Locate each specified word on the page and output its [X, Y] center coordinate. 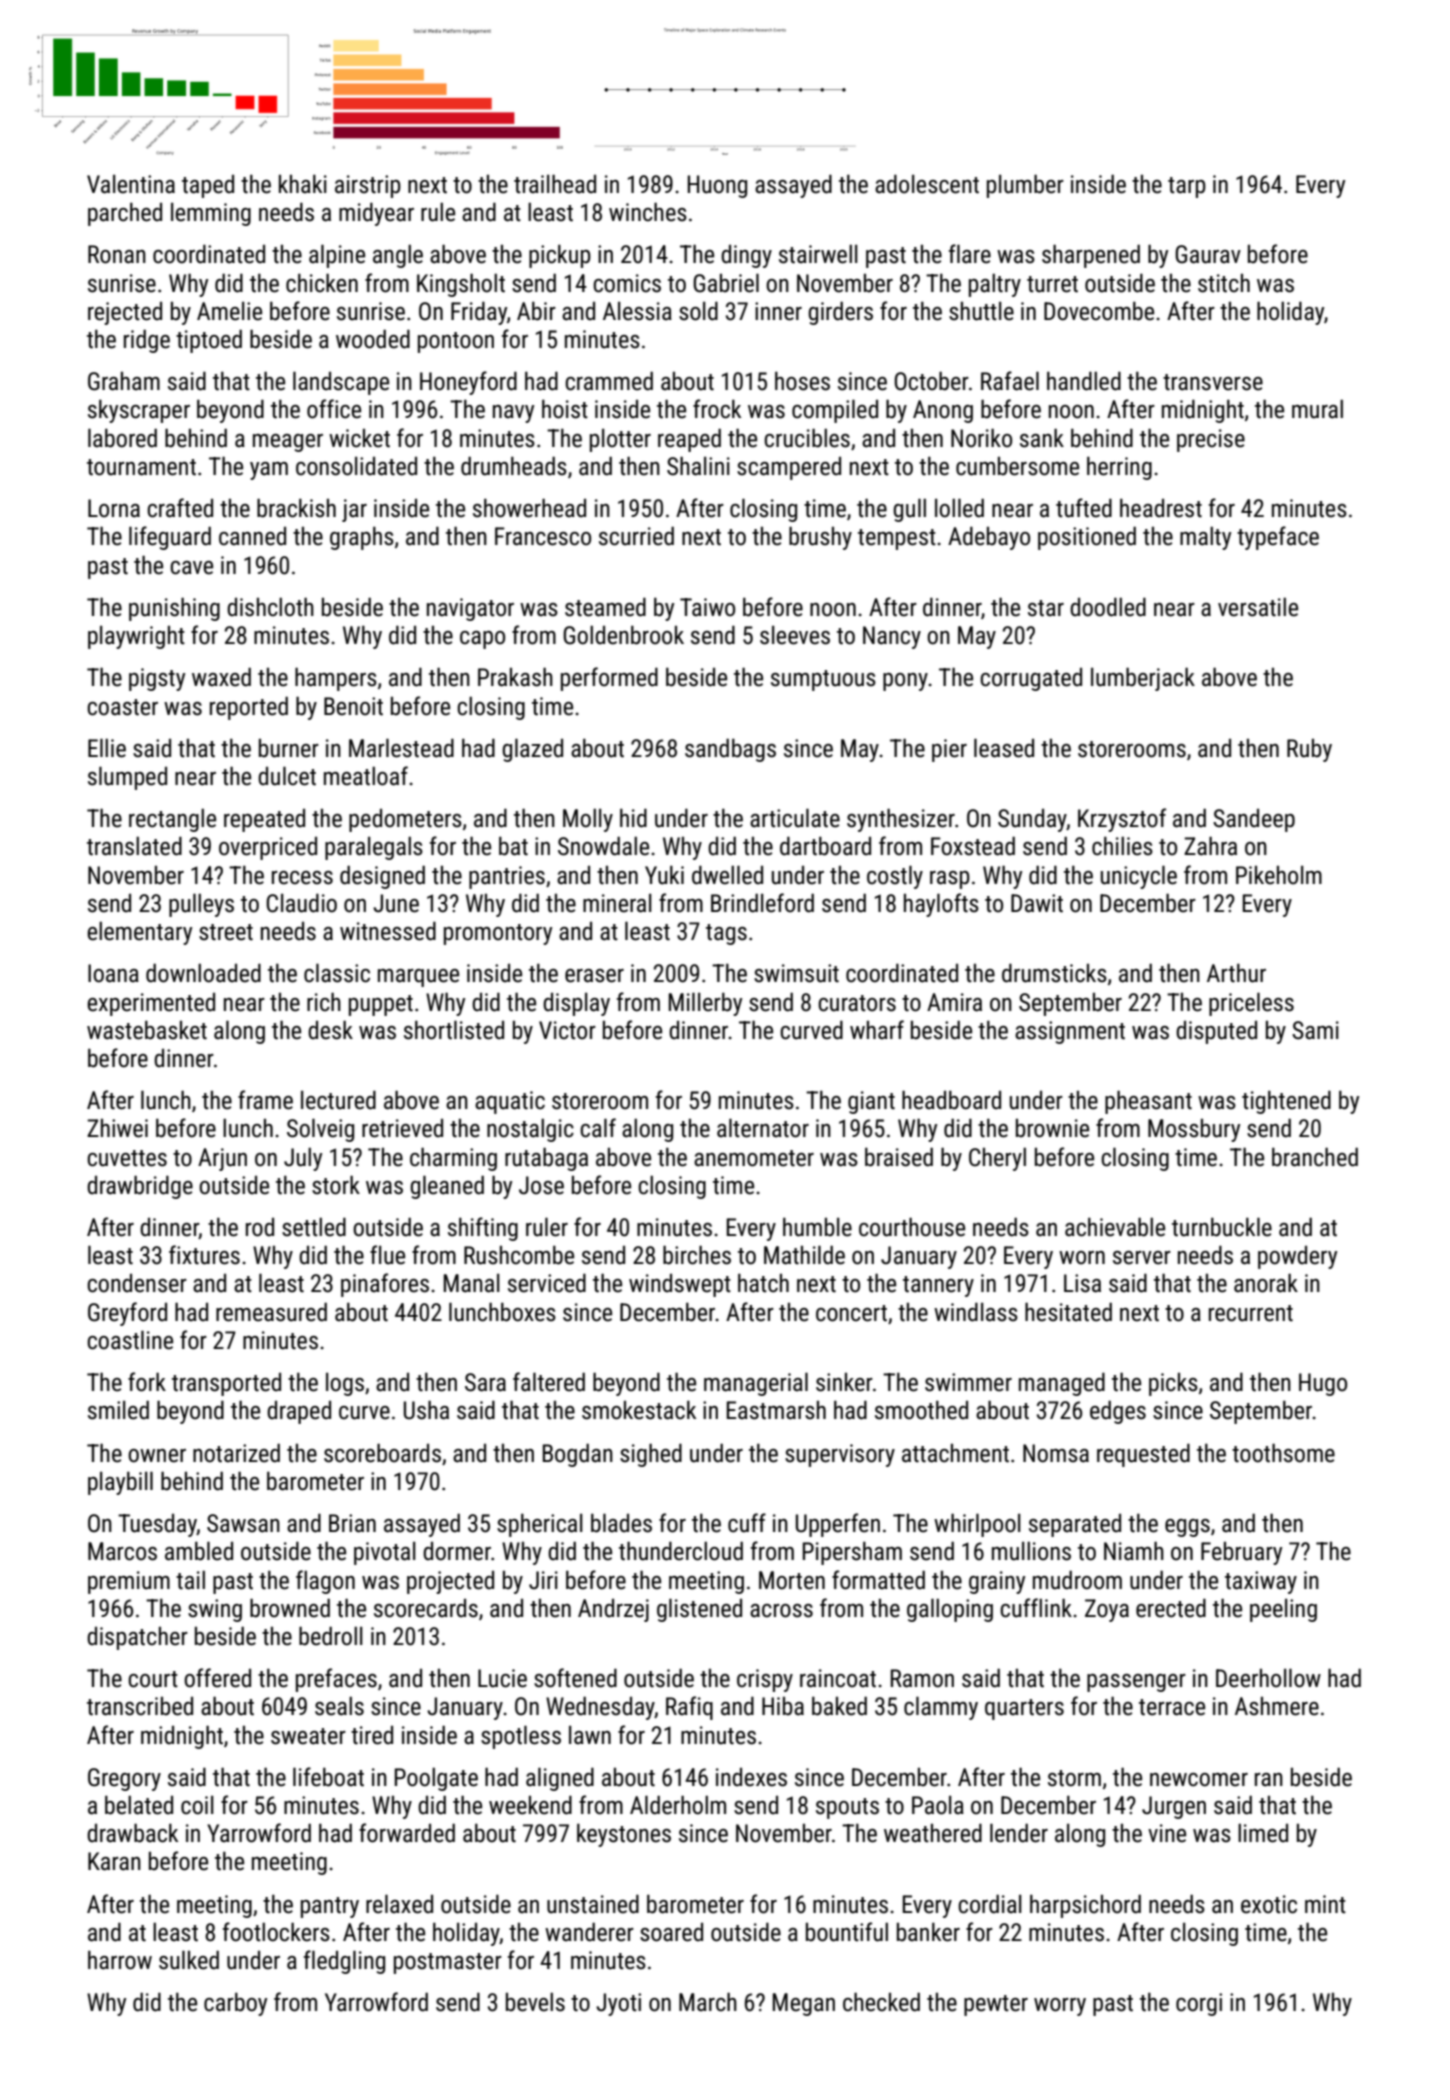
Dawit [1037, 903]
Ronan [117, 254]
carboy [235, 2004]
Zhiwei [117, 1128]
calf [598, 1128]
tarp [1187, 187]
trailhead [555, 184]
